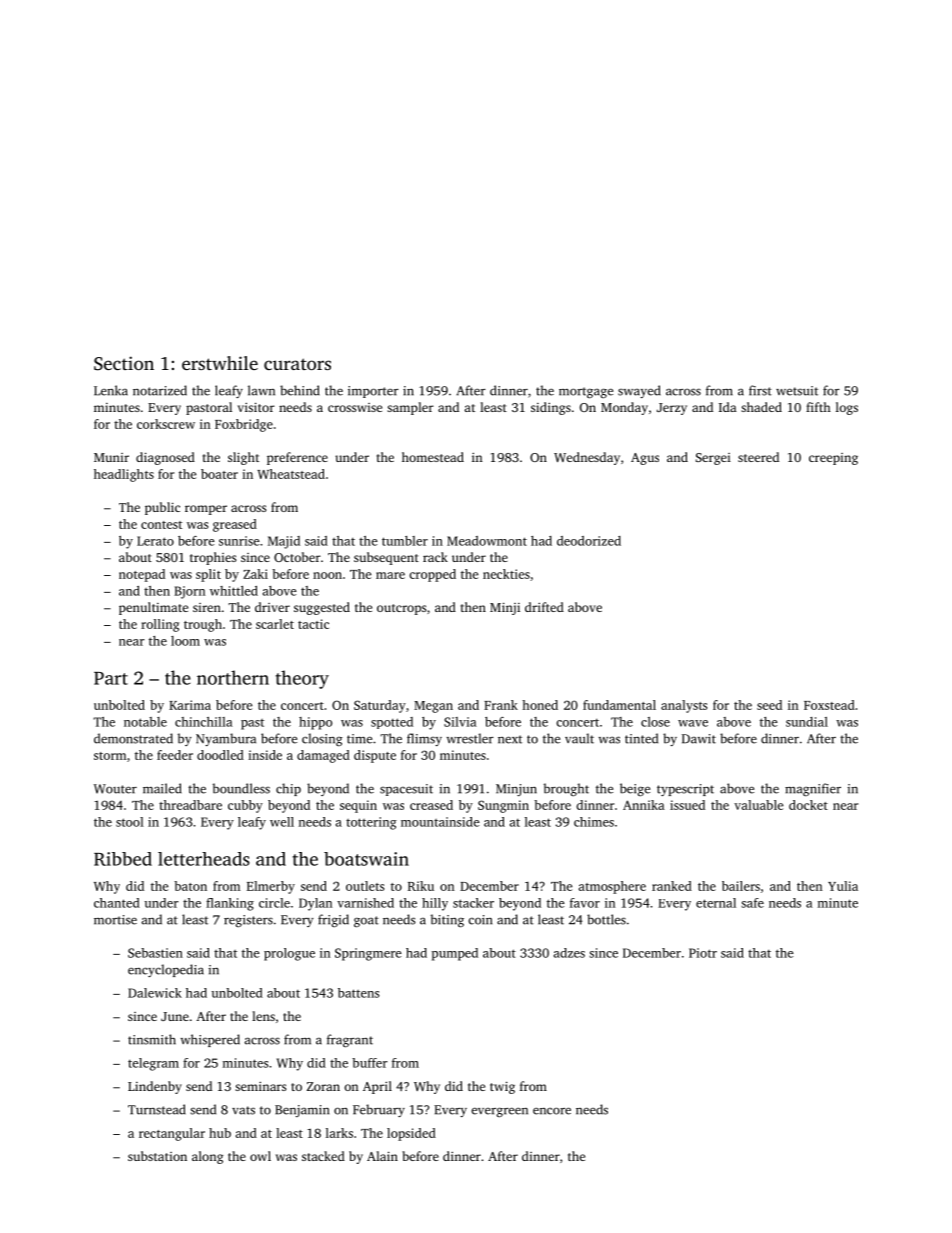 The image size is (952, 1233). I want to click on wrestler, so click(470, 738).
